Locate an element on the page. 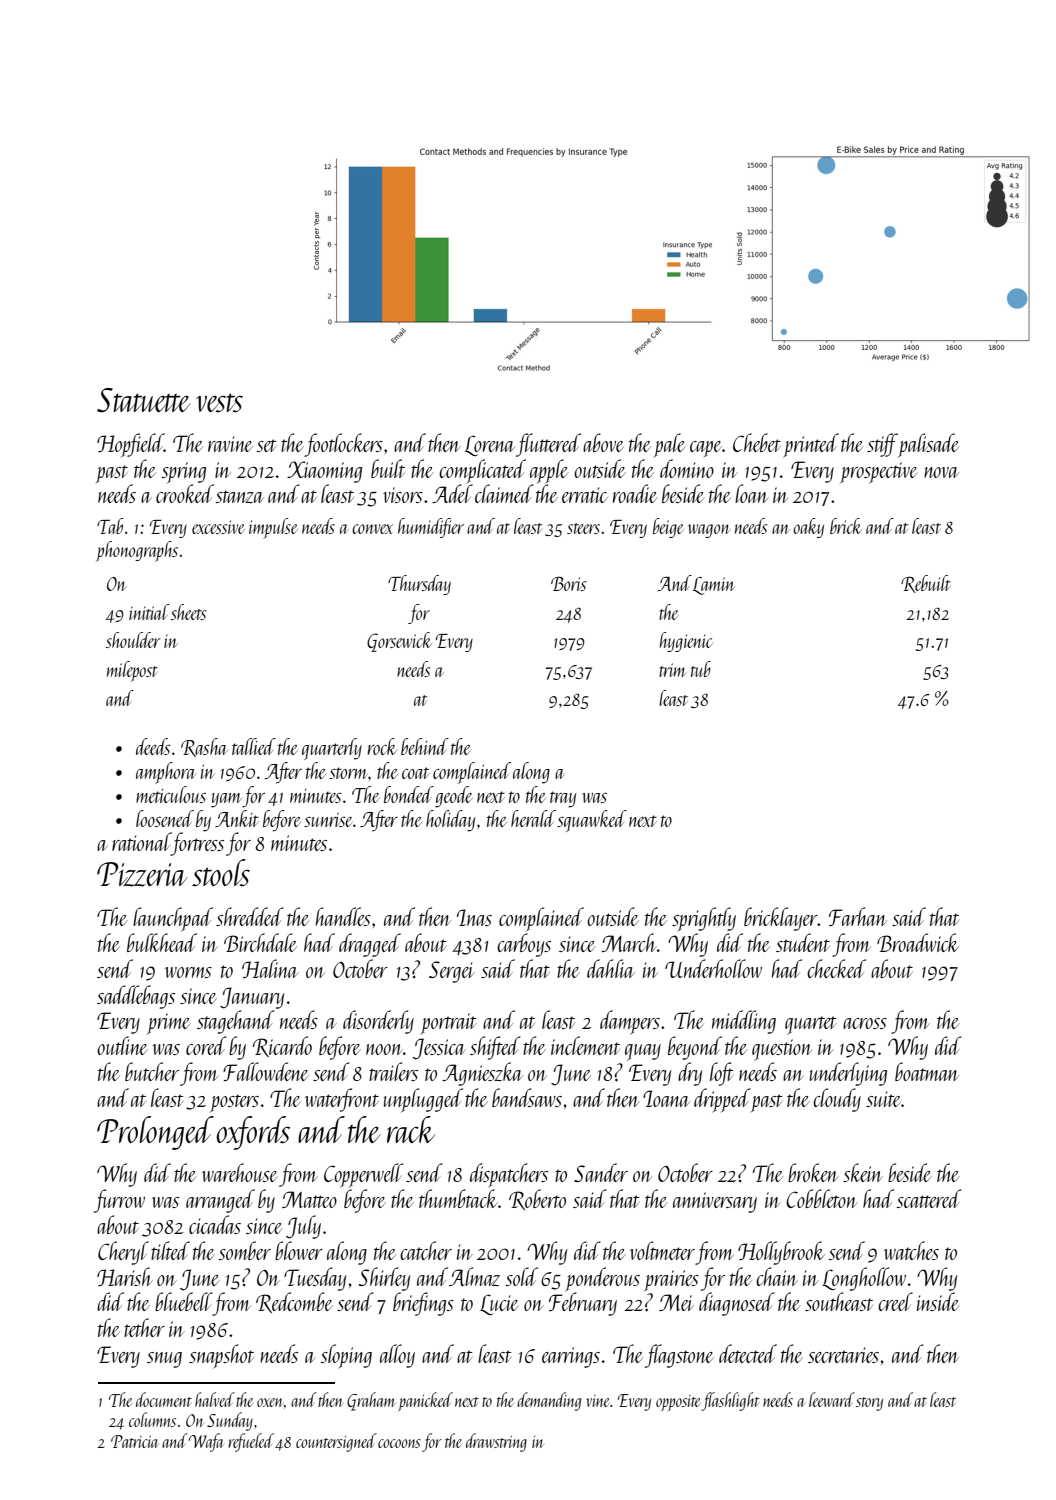 This image has width=1056, height=1500. stagehand is located at coordinates (236, 1022).
